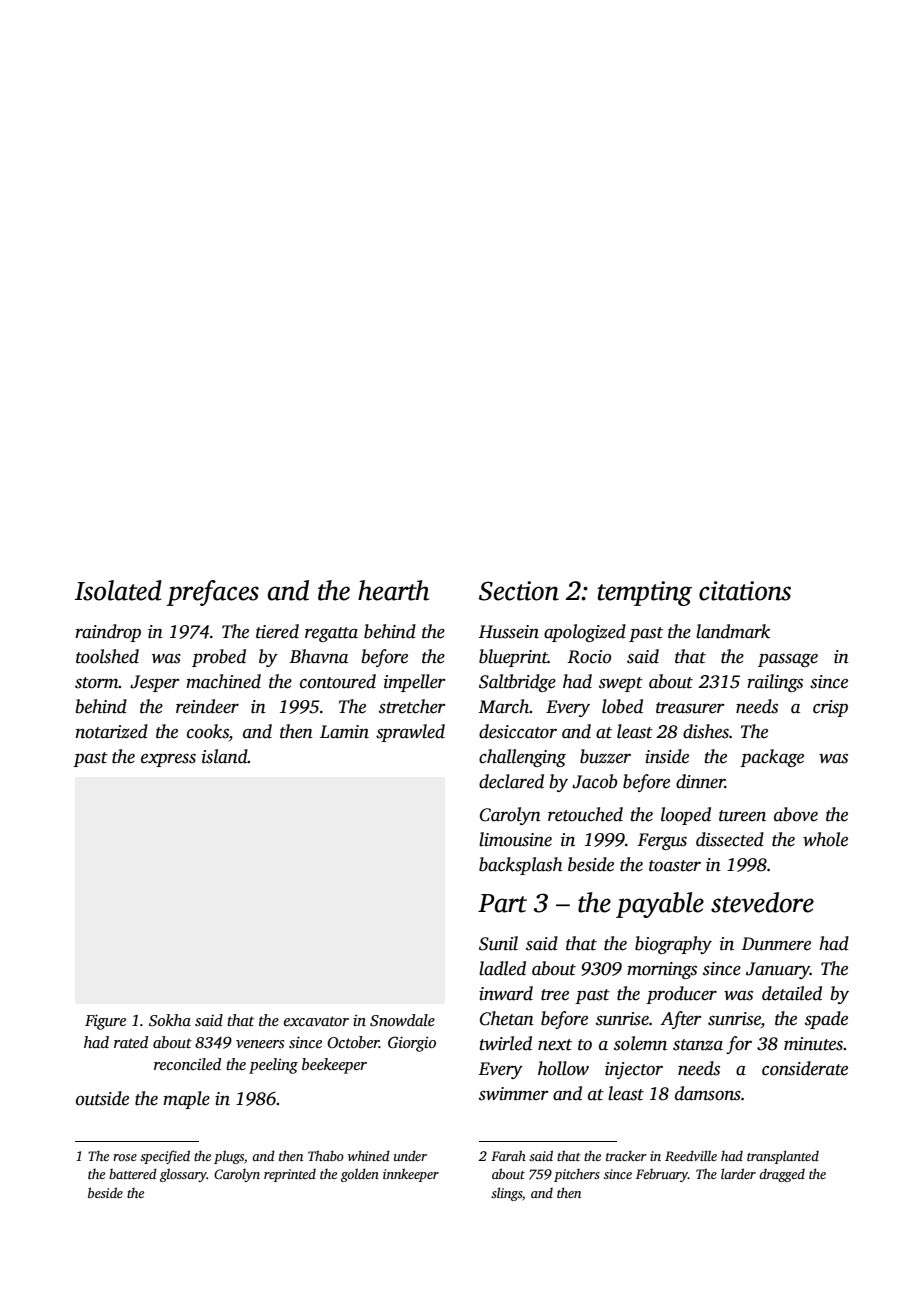  I want to click on Part, so click(502, 903).
